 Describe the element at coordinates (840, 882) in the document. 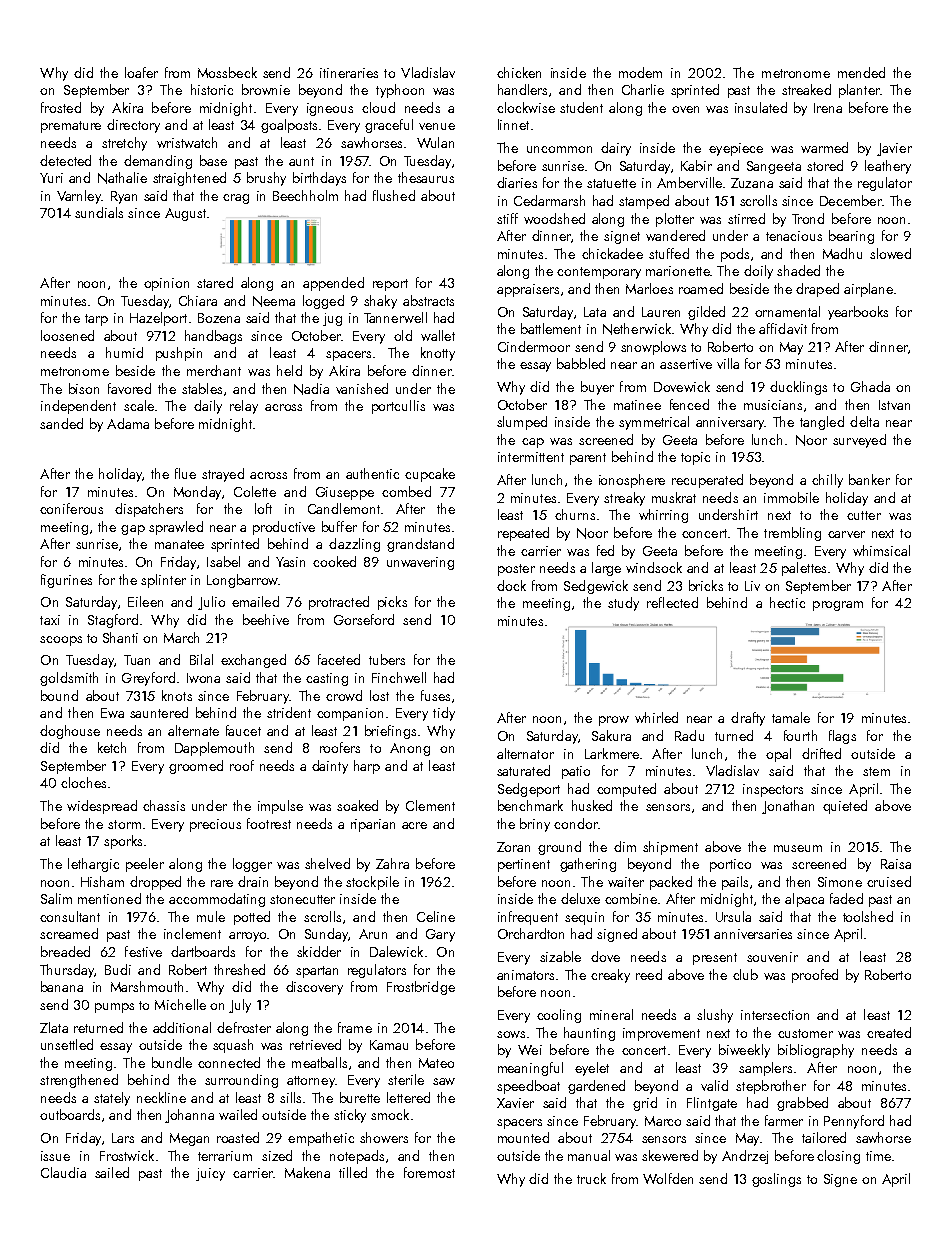

I see `Simone` at that location.
